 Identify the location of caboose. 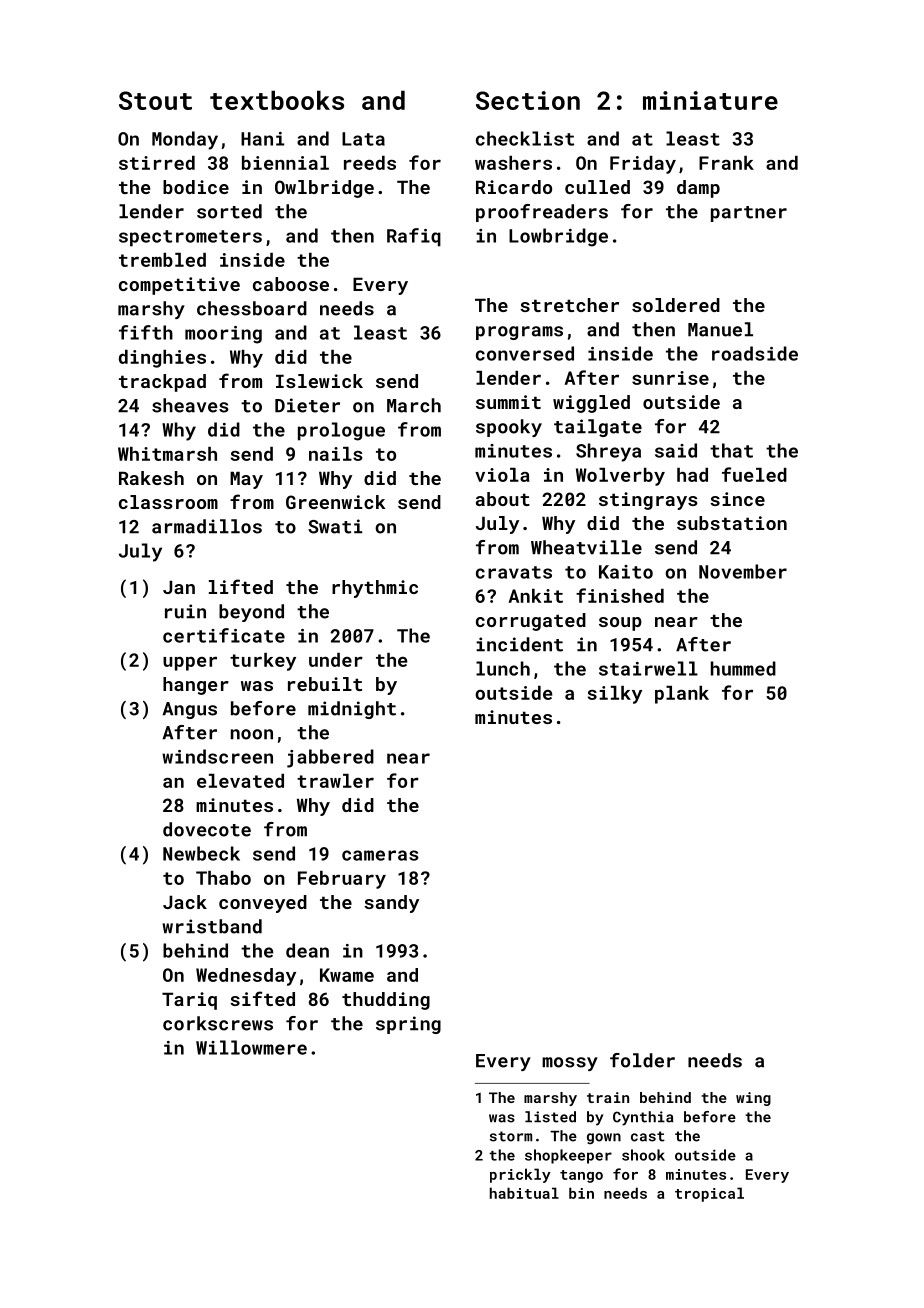
(291, 284).
